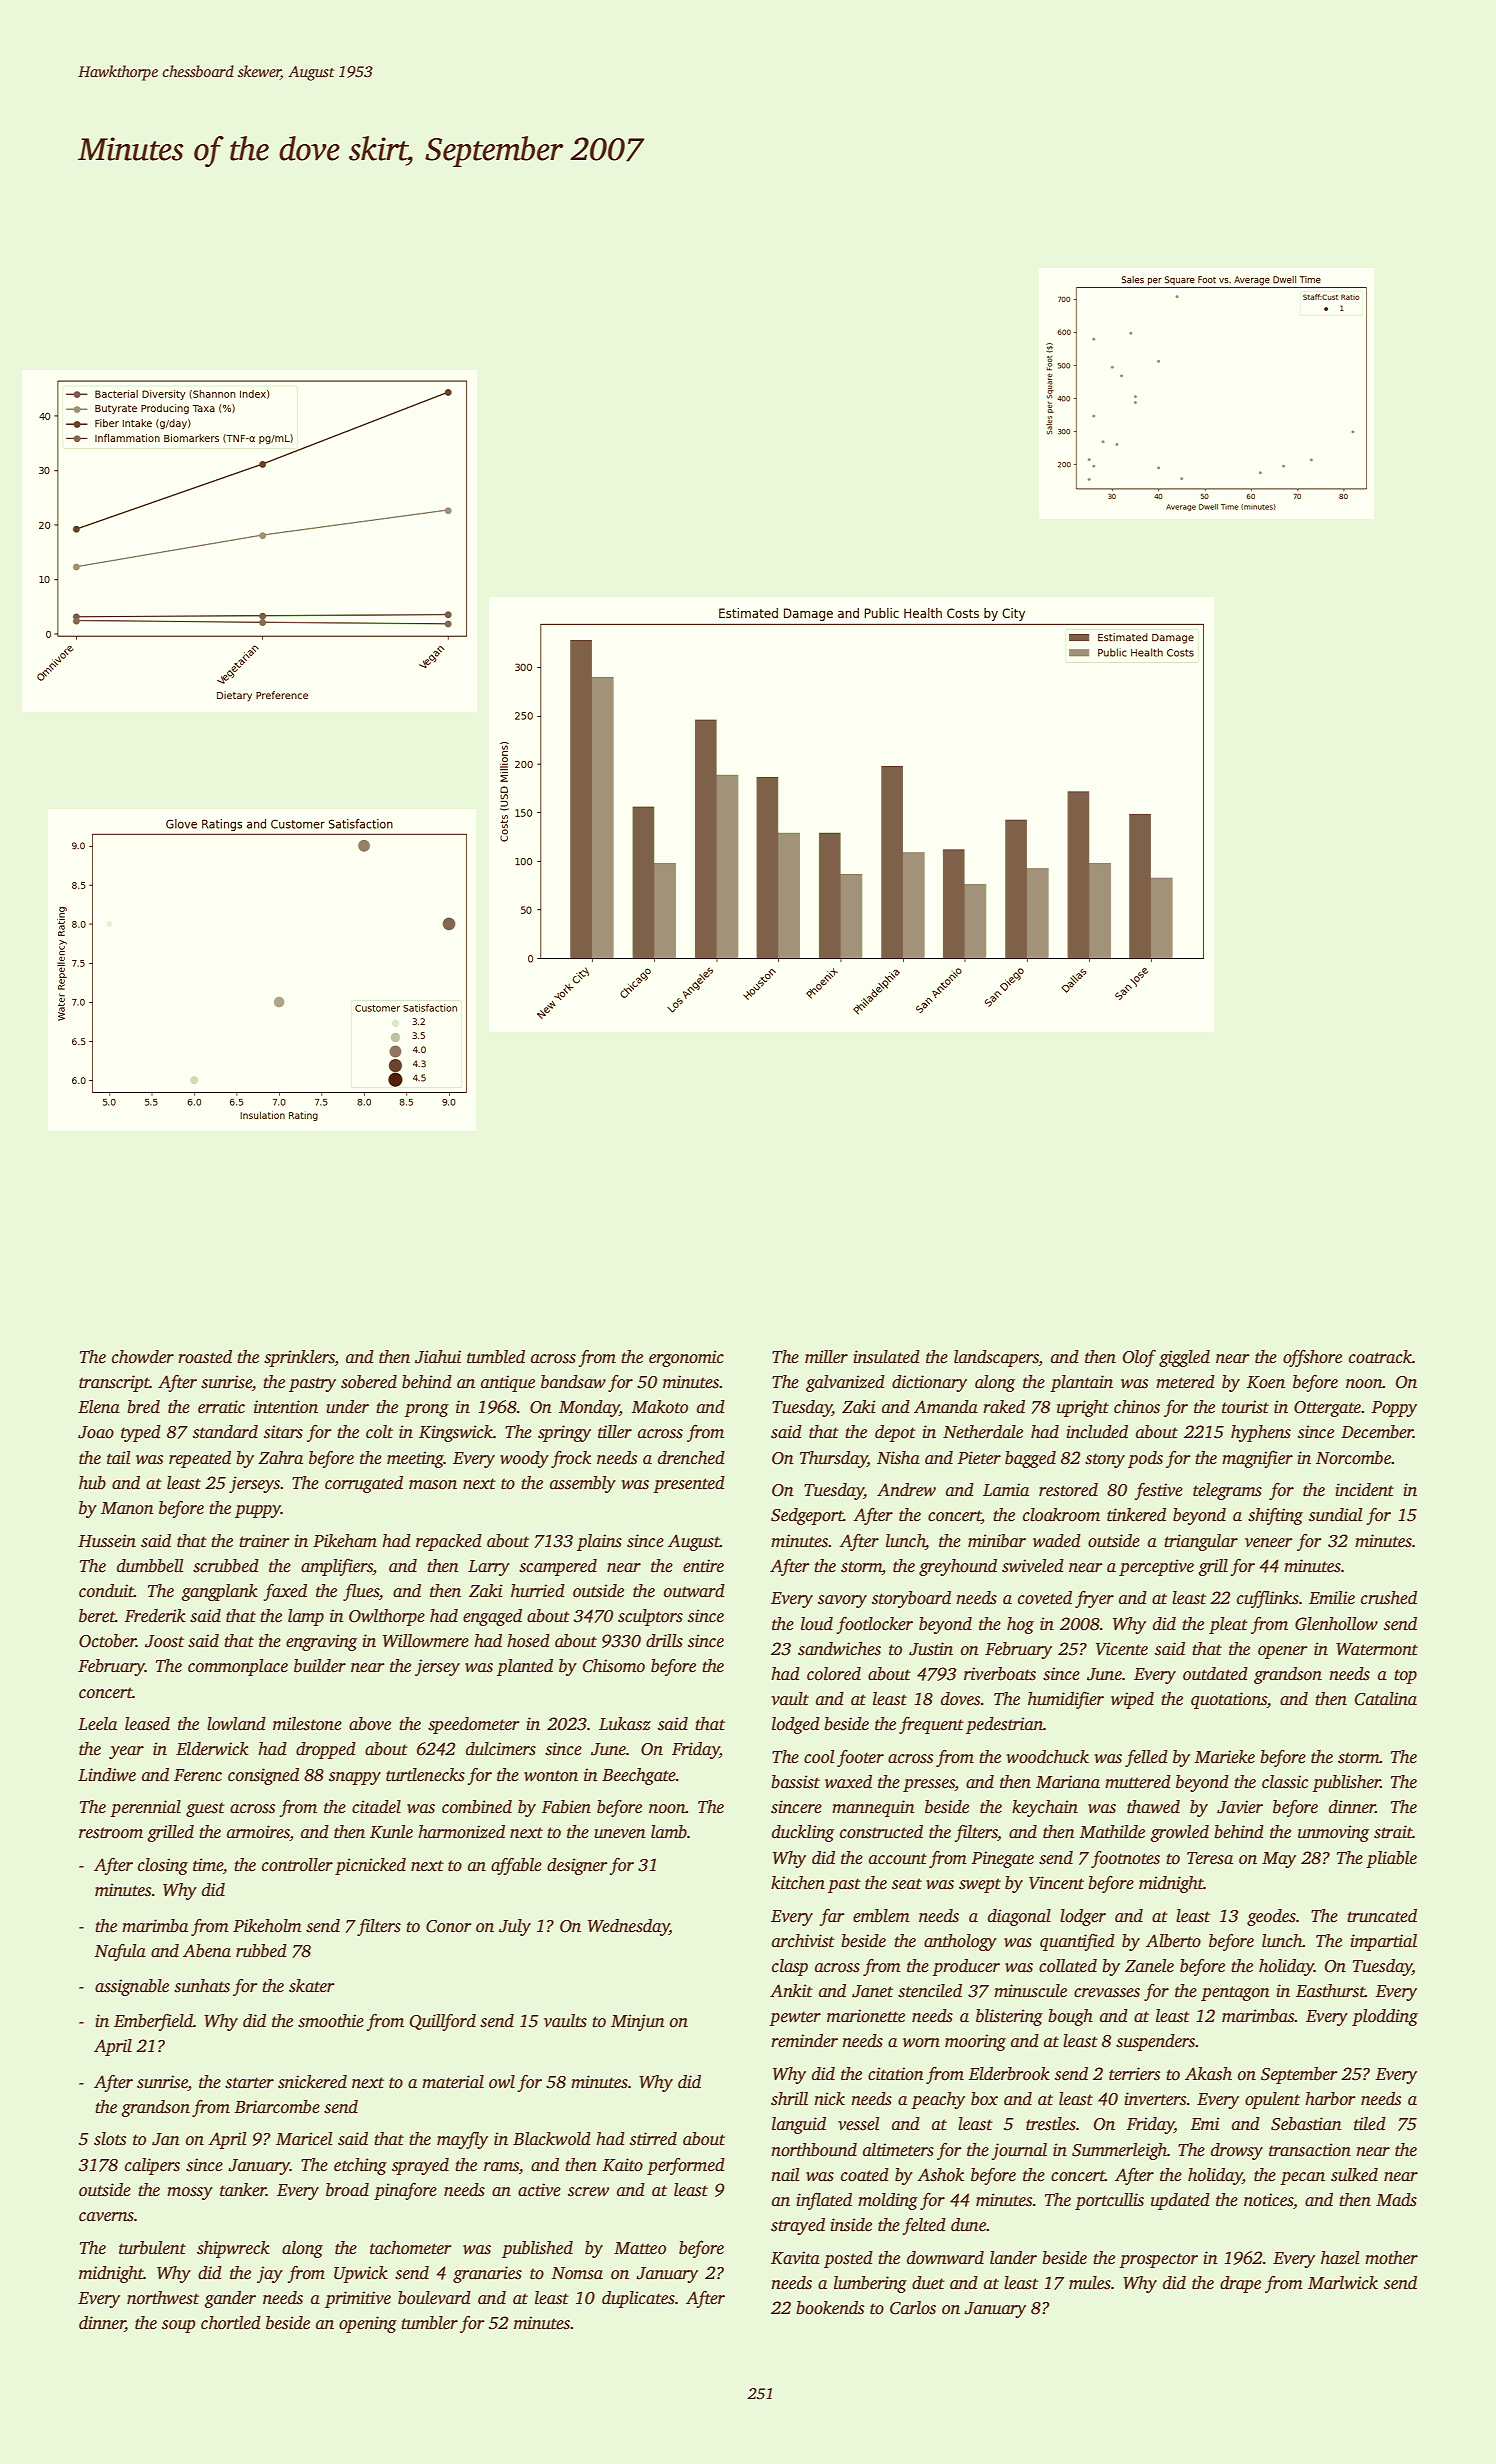 This screenshot has height=2464, width=1496. What do you see at coordinates (842, 1601) in the screenshot?
I see `savory` at bounding box center [842, 1601].
